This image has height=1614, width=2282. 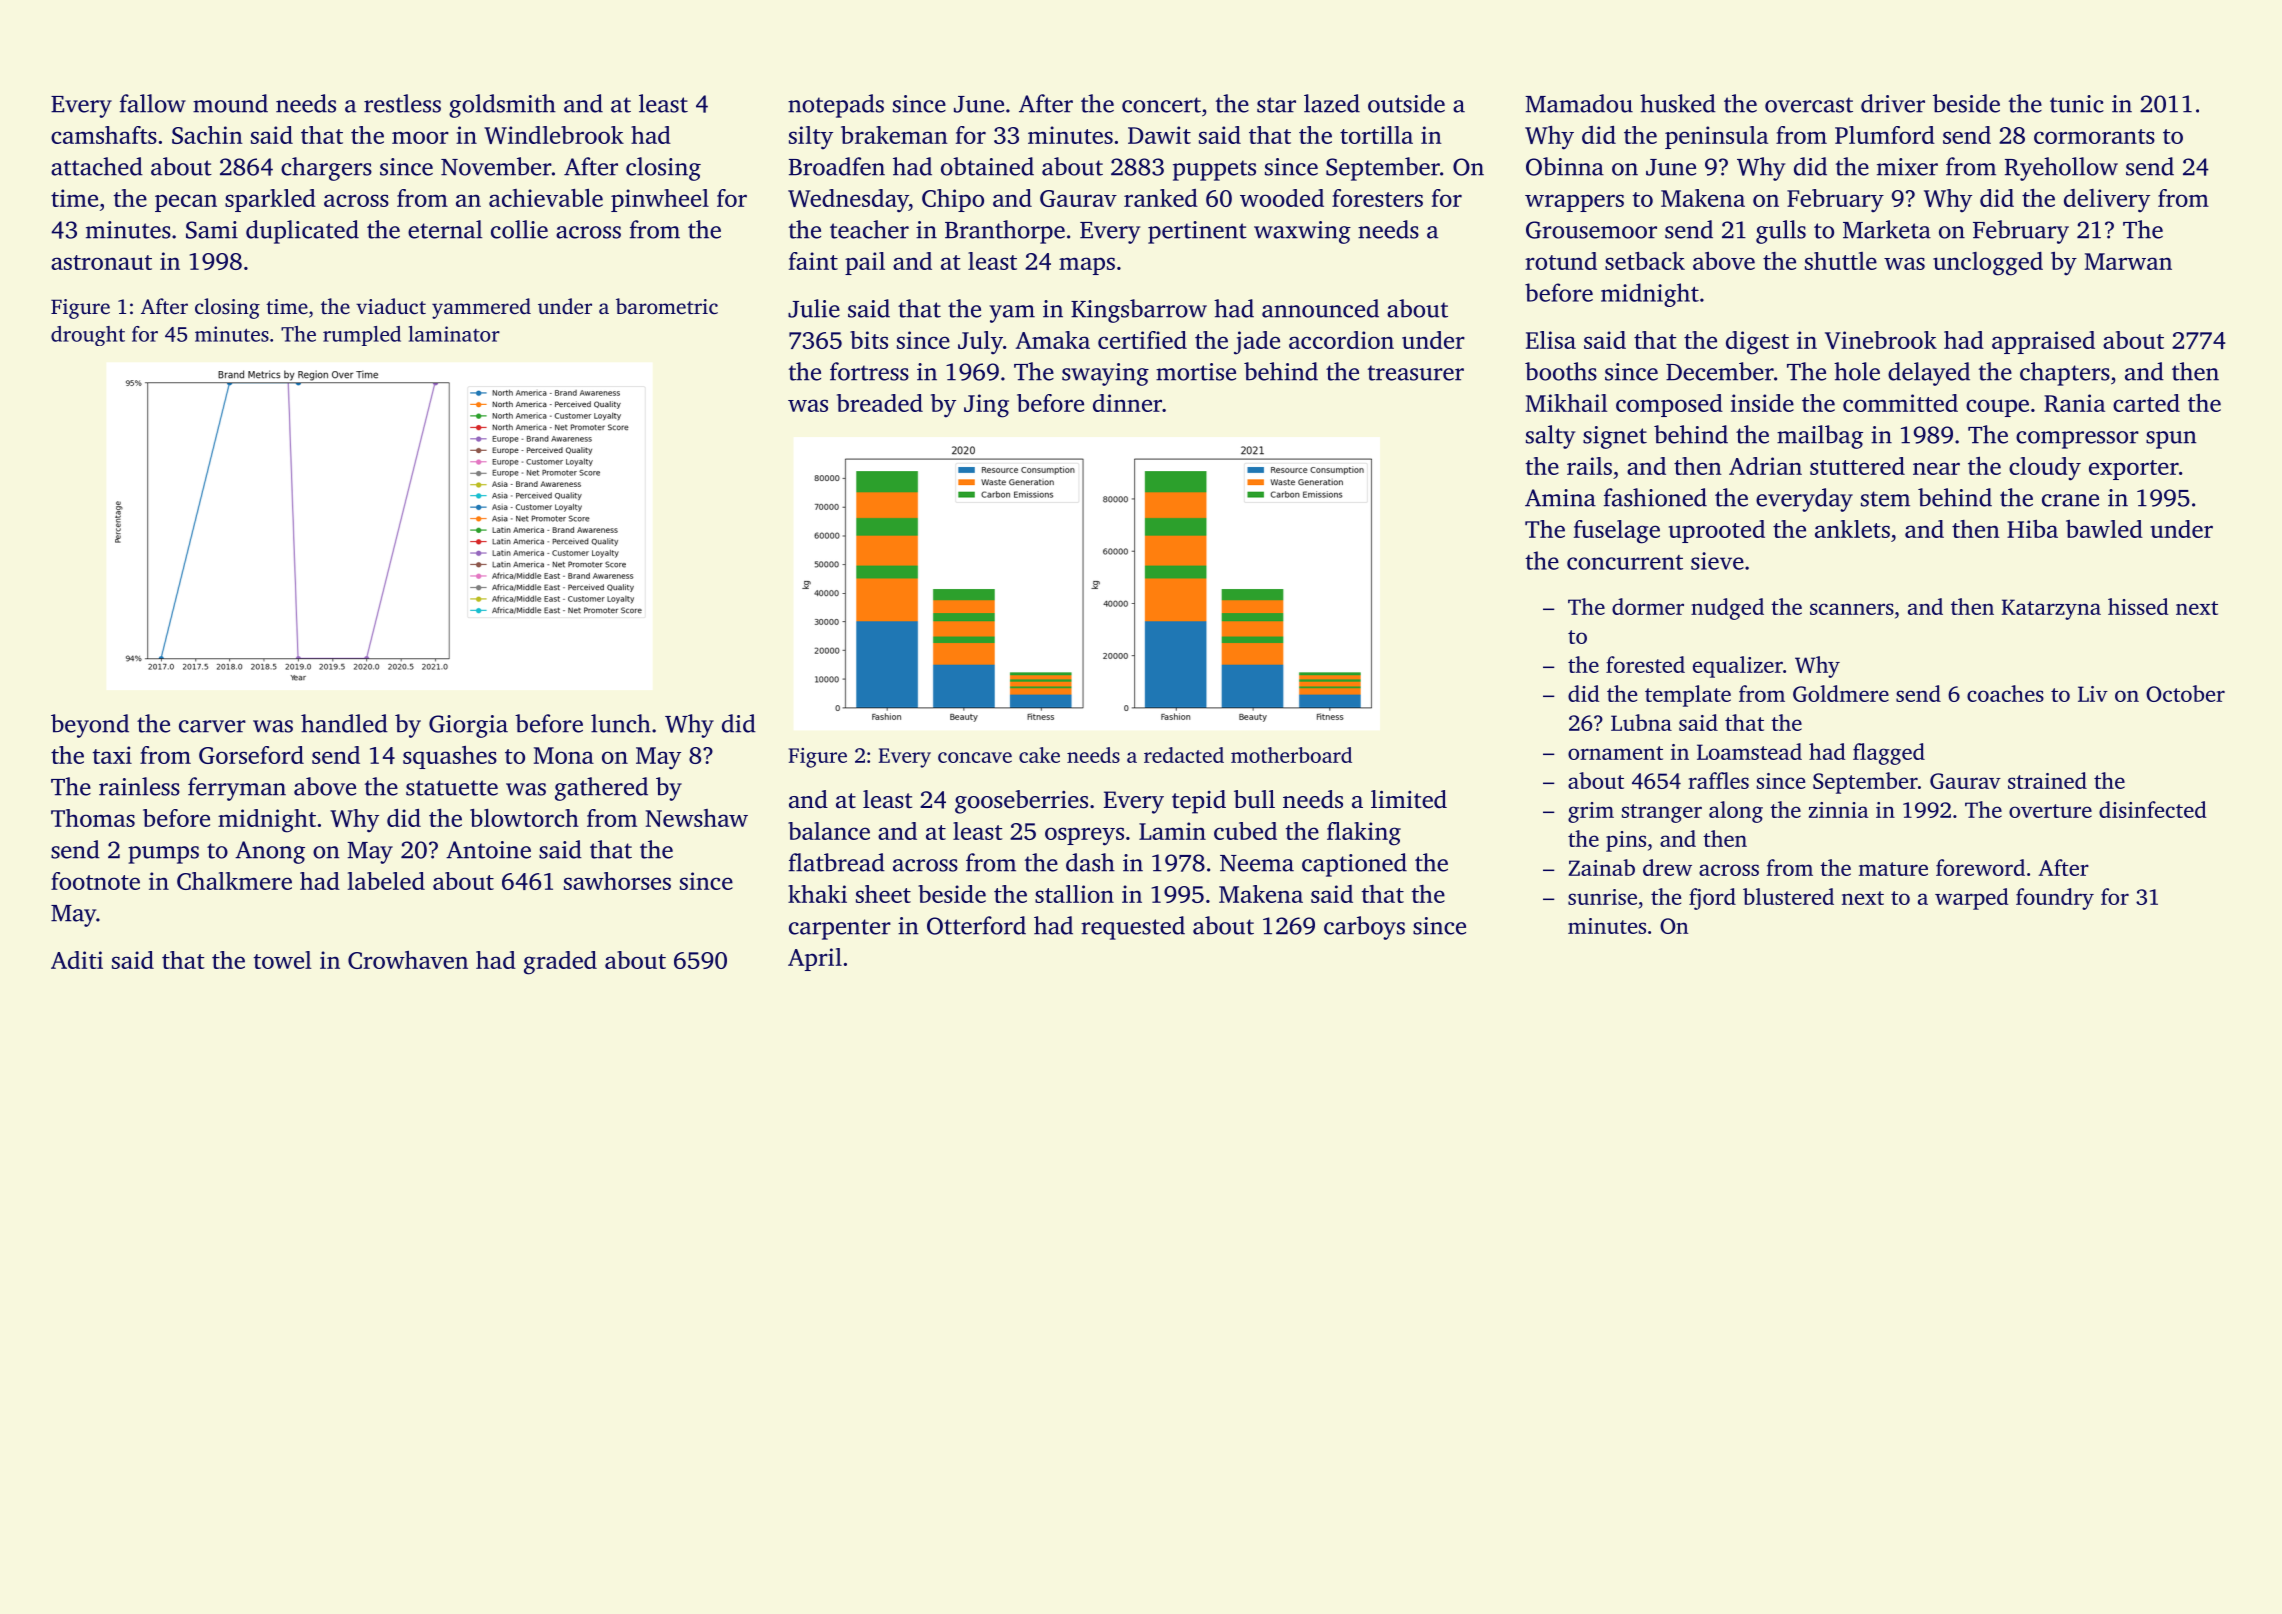 I want to click on brakeman, so click(x=894, y=135).
